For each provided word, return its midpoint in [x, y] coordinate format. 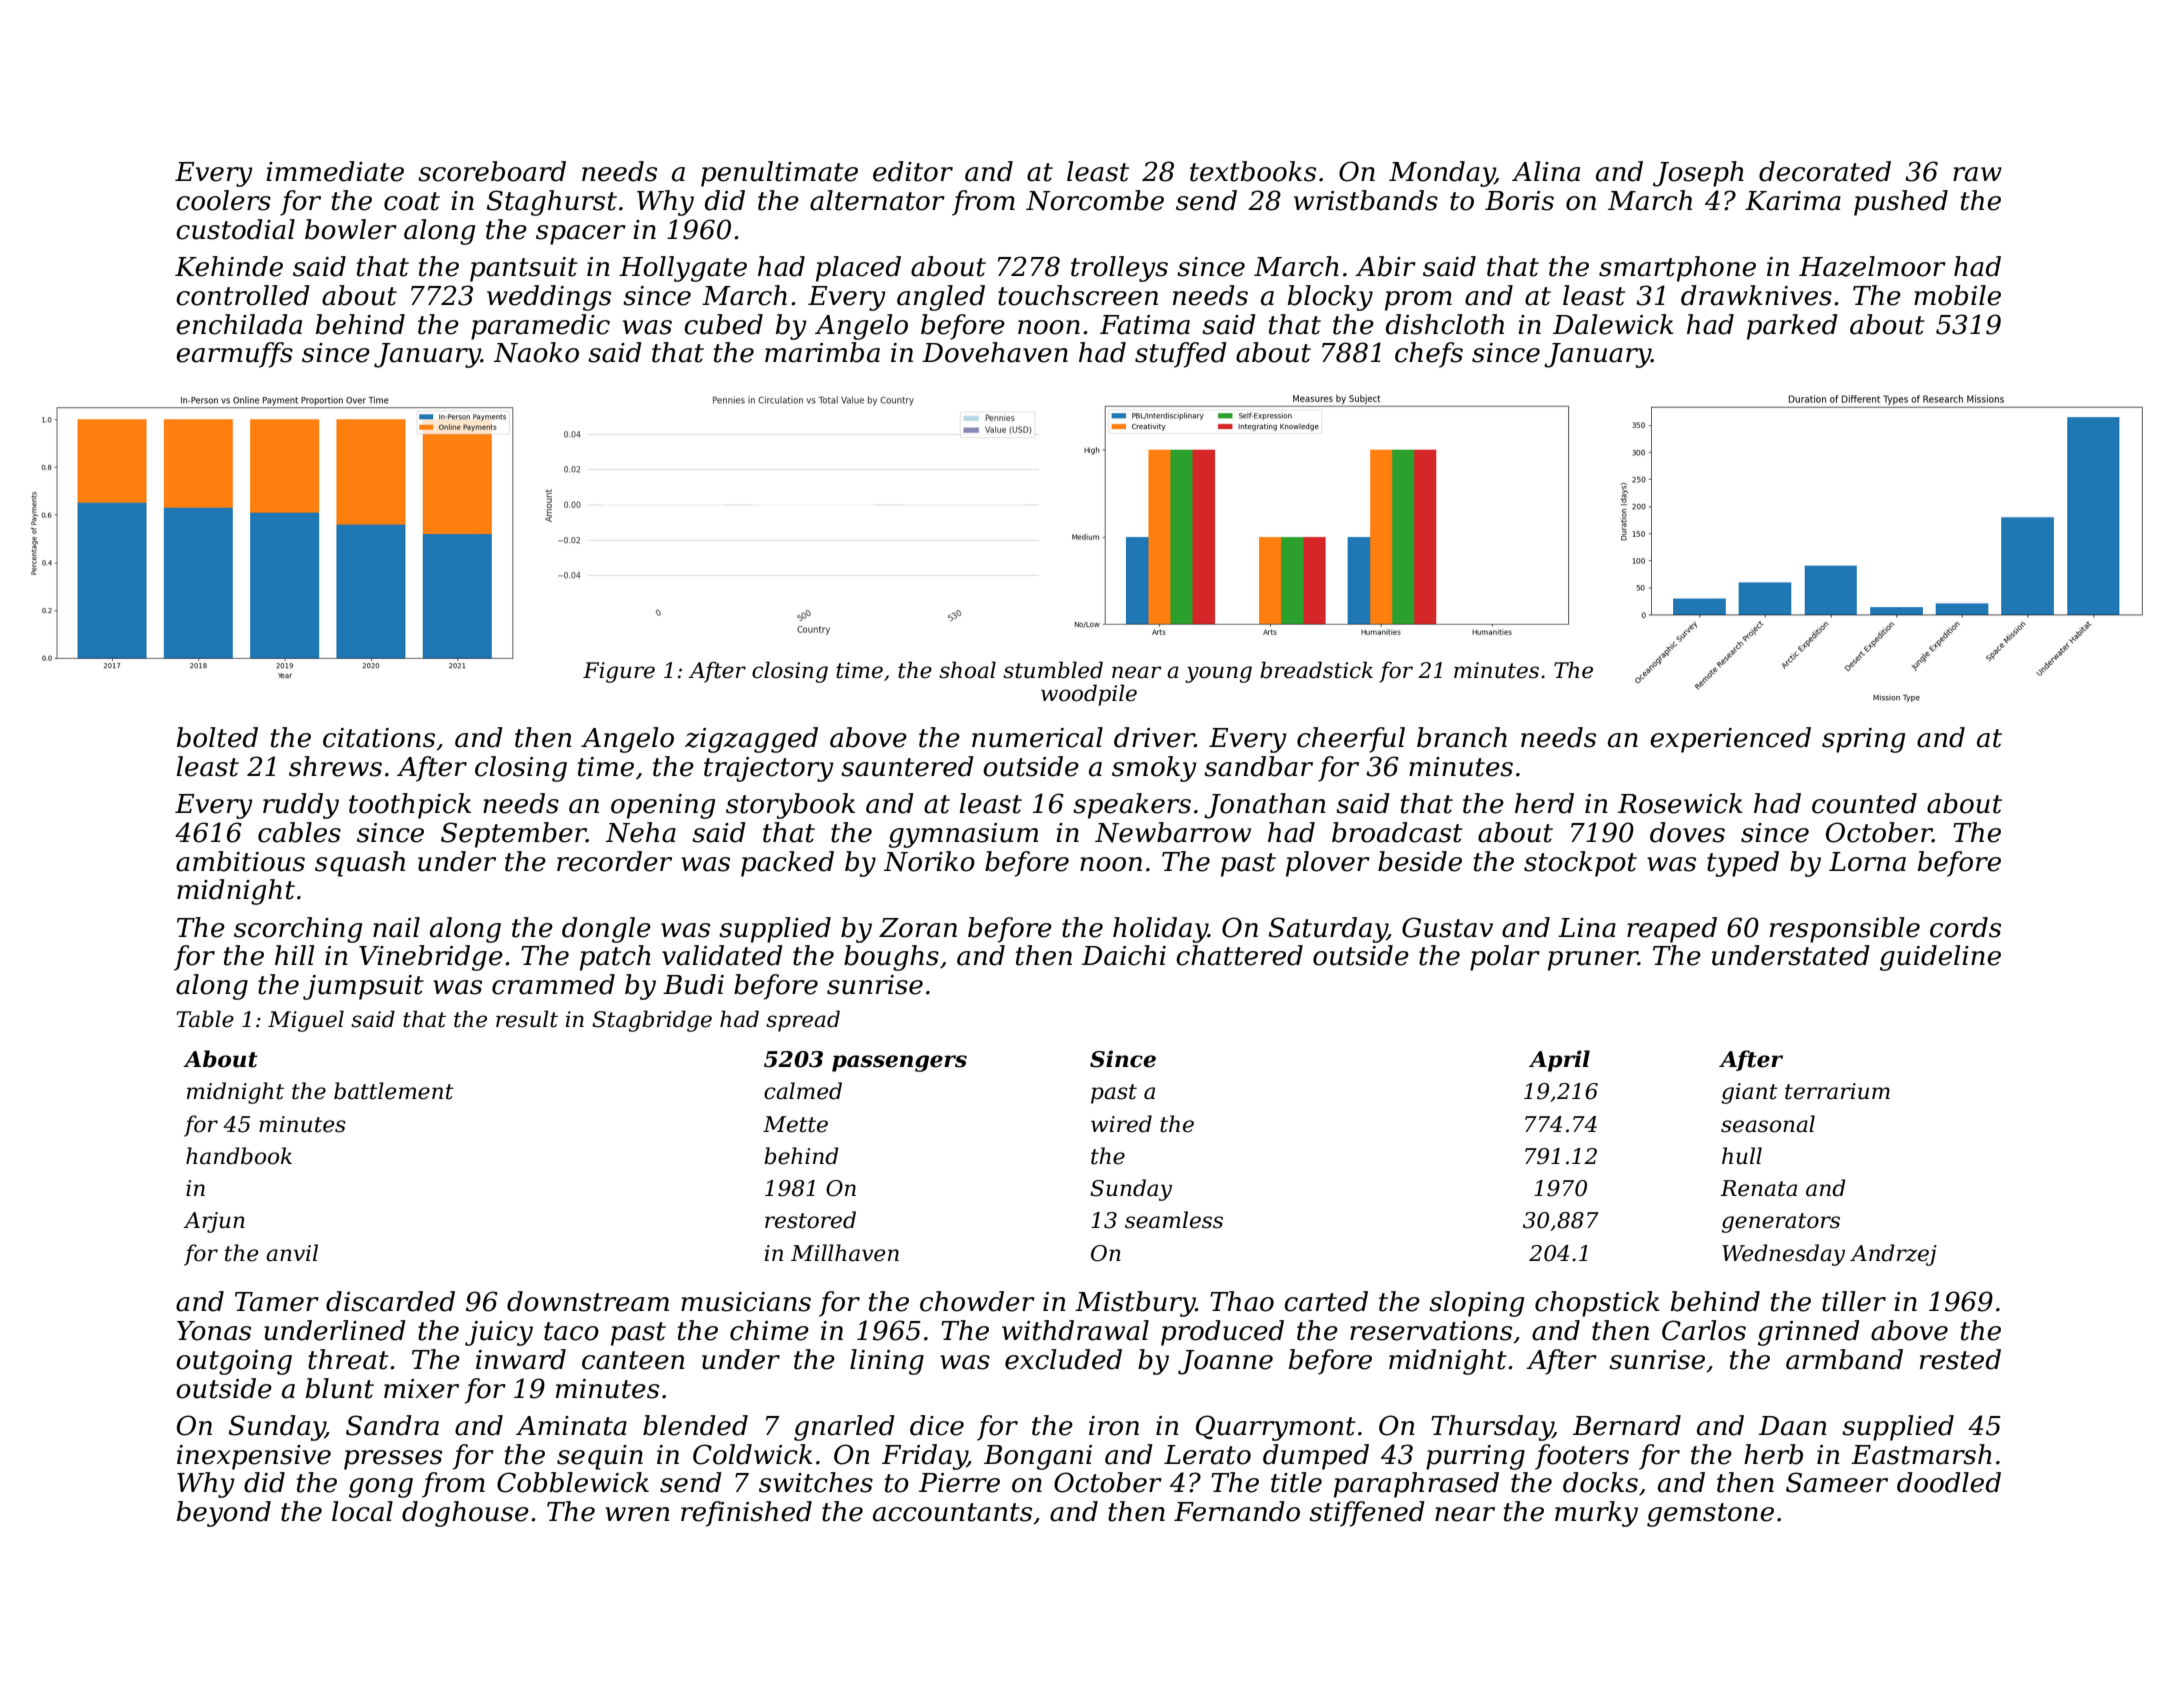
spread [803, 1021]
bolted [217, 737]
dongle [606, 930]
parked [1792, 327]
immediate [335, 171]
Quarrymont [1276, 1428]
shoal [967, 670]
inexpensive [254, 1457]
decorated [1825, 171]
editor [913, 171]
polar [1505, 958]
